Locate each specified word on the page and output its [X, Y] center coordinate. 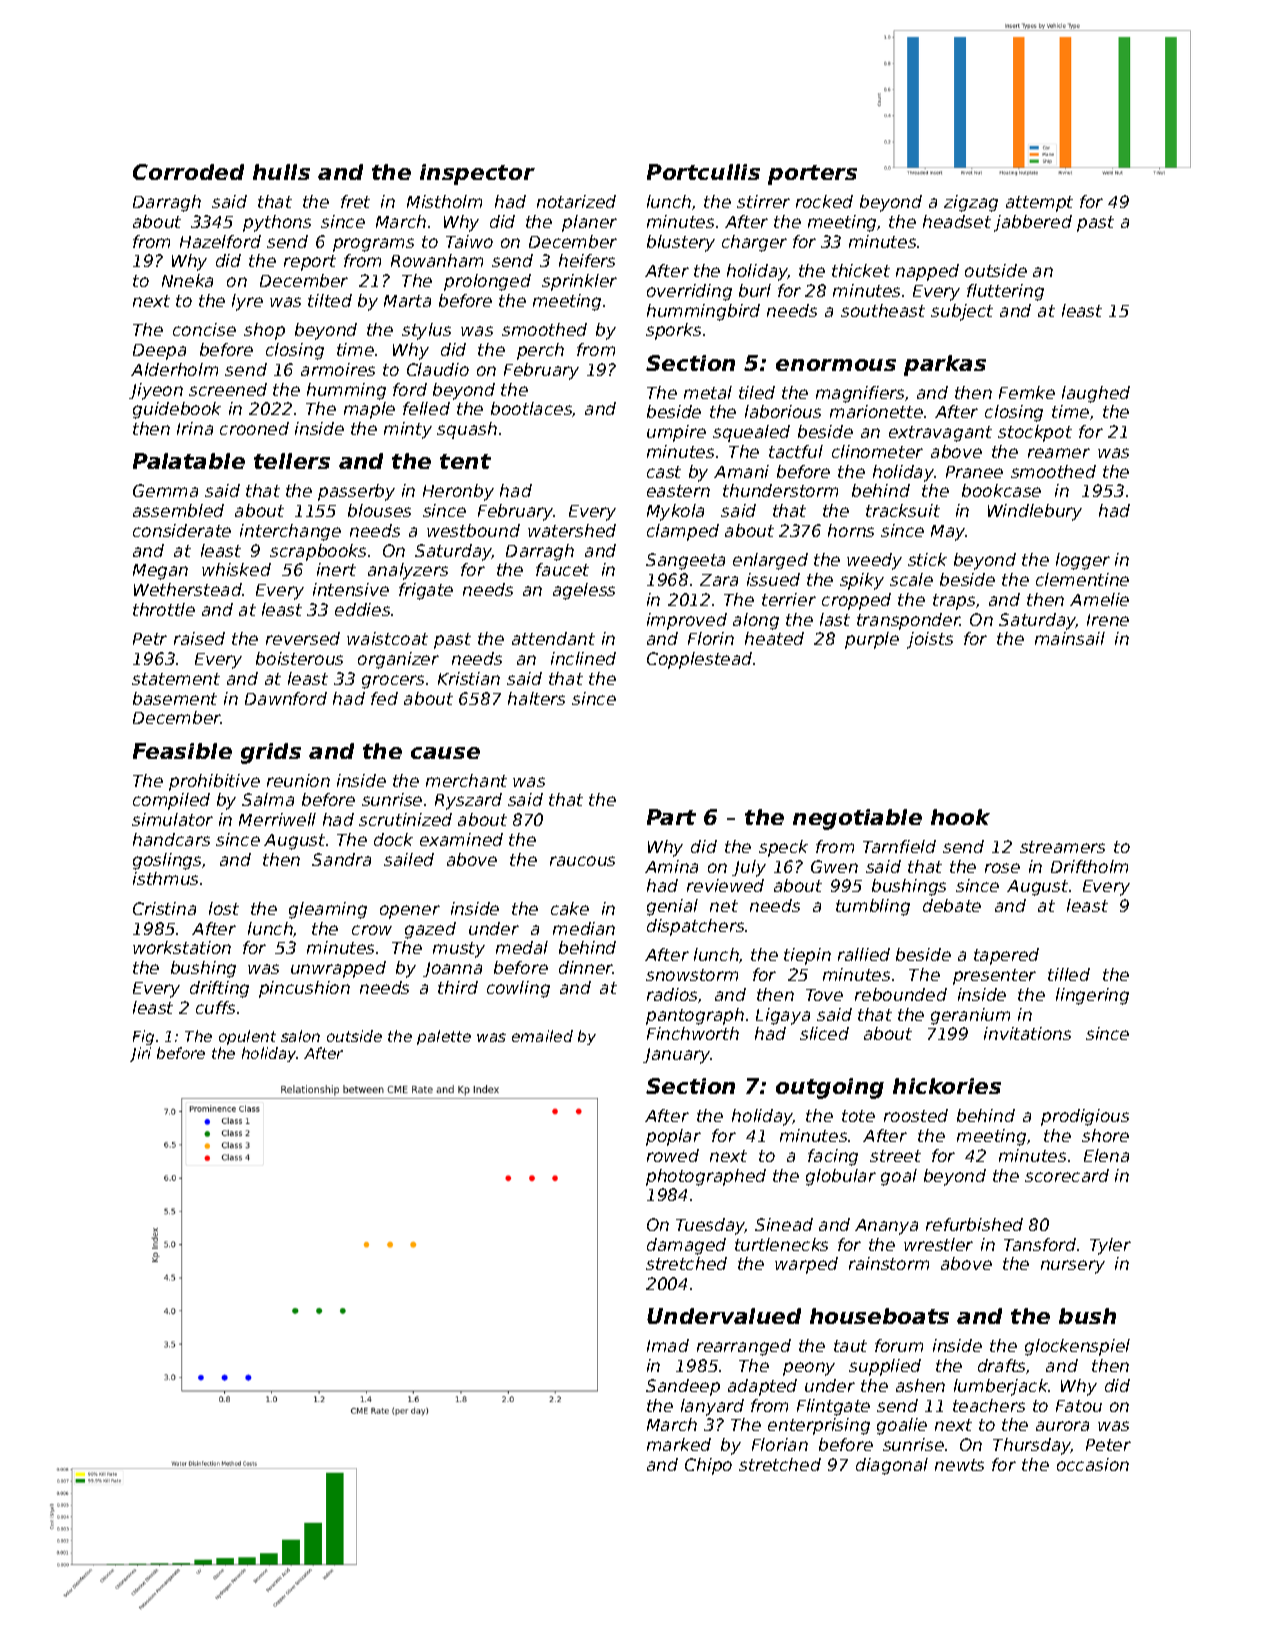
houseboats [879, 1316]
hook [960, 817]
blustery [681, 243]
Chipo [708, 1466]
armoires [338, 369]
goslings [167, 861]
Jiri [140, 1054]
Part [671, 817]
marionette [876, 411]
